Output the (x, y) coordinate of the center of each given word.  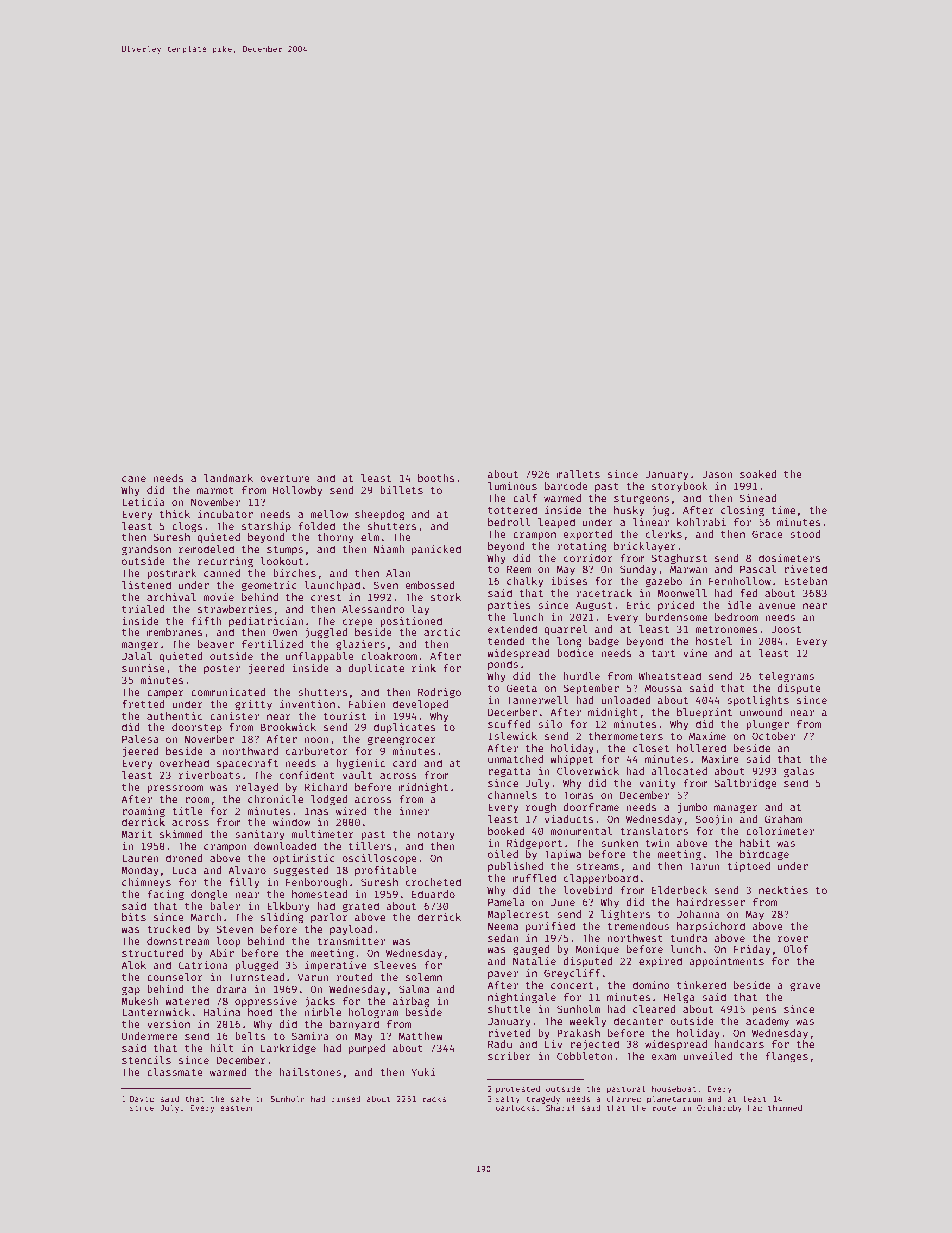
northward (250, 751)
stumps (285, 550)
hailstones (310, 1072)
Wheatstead (669, 676)
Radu (500, 1044)
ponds (503, 665)
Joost (787, 629)
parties (509, 606)
